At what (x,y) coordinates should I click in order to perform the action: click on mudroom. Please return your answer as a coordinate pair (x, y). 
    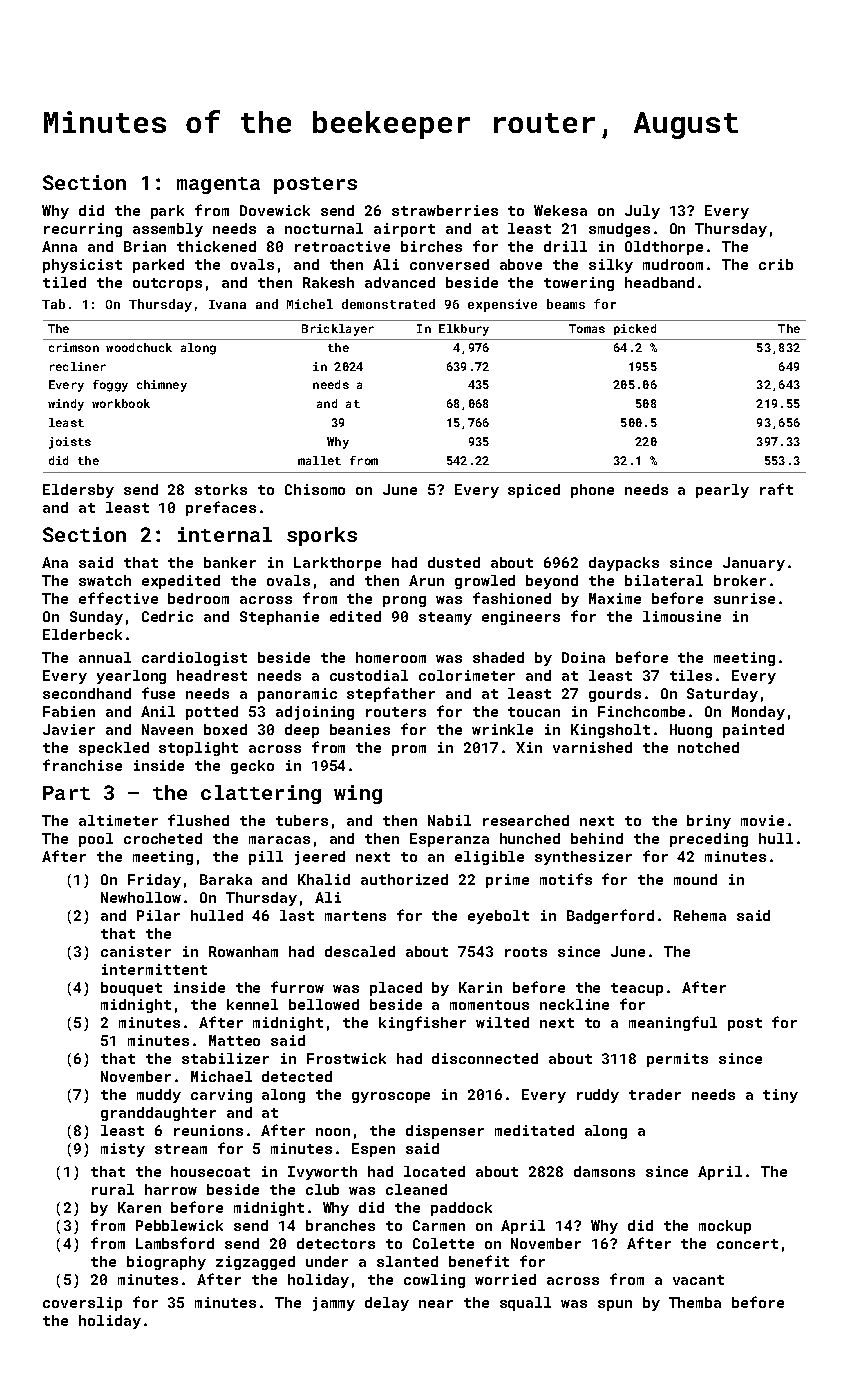
    Looking at the image, I should click on (673, 264).
